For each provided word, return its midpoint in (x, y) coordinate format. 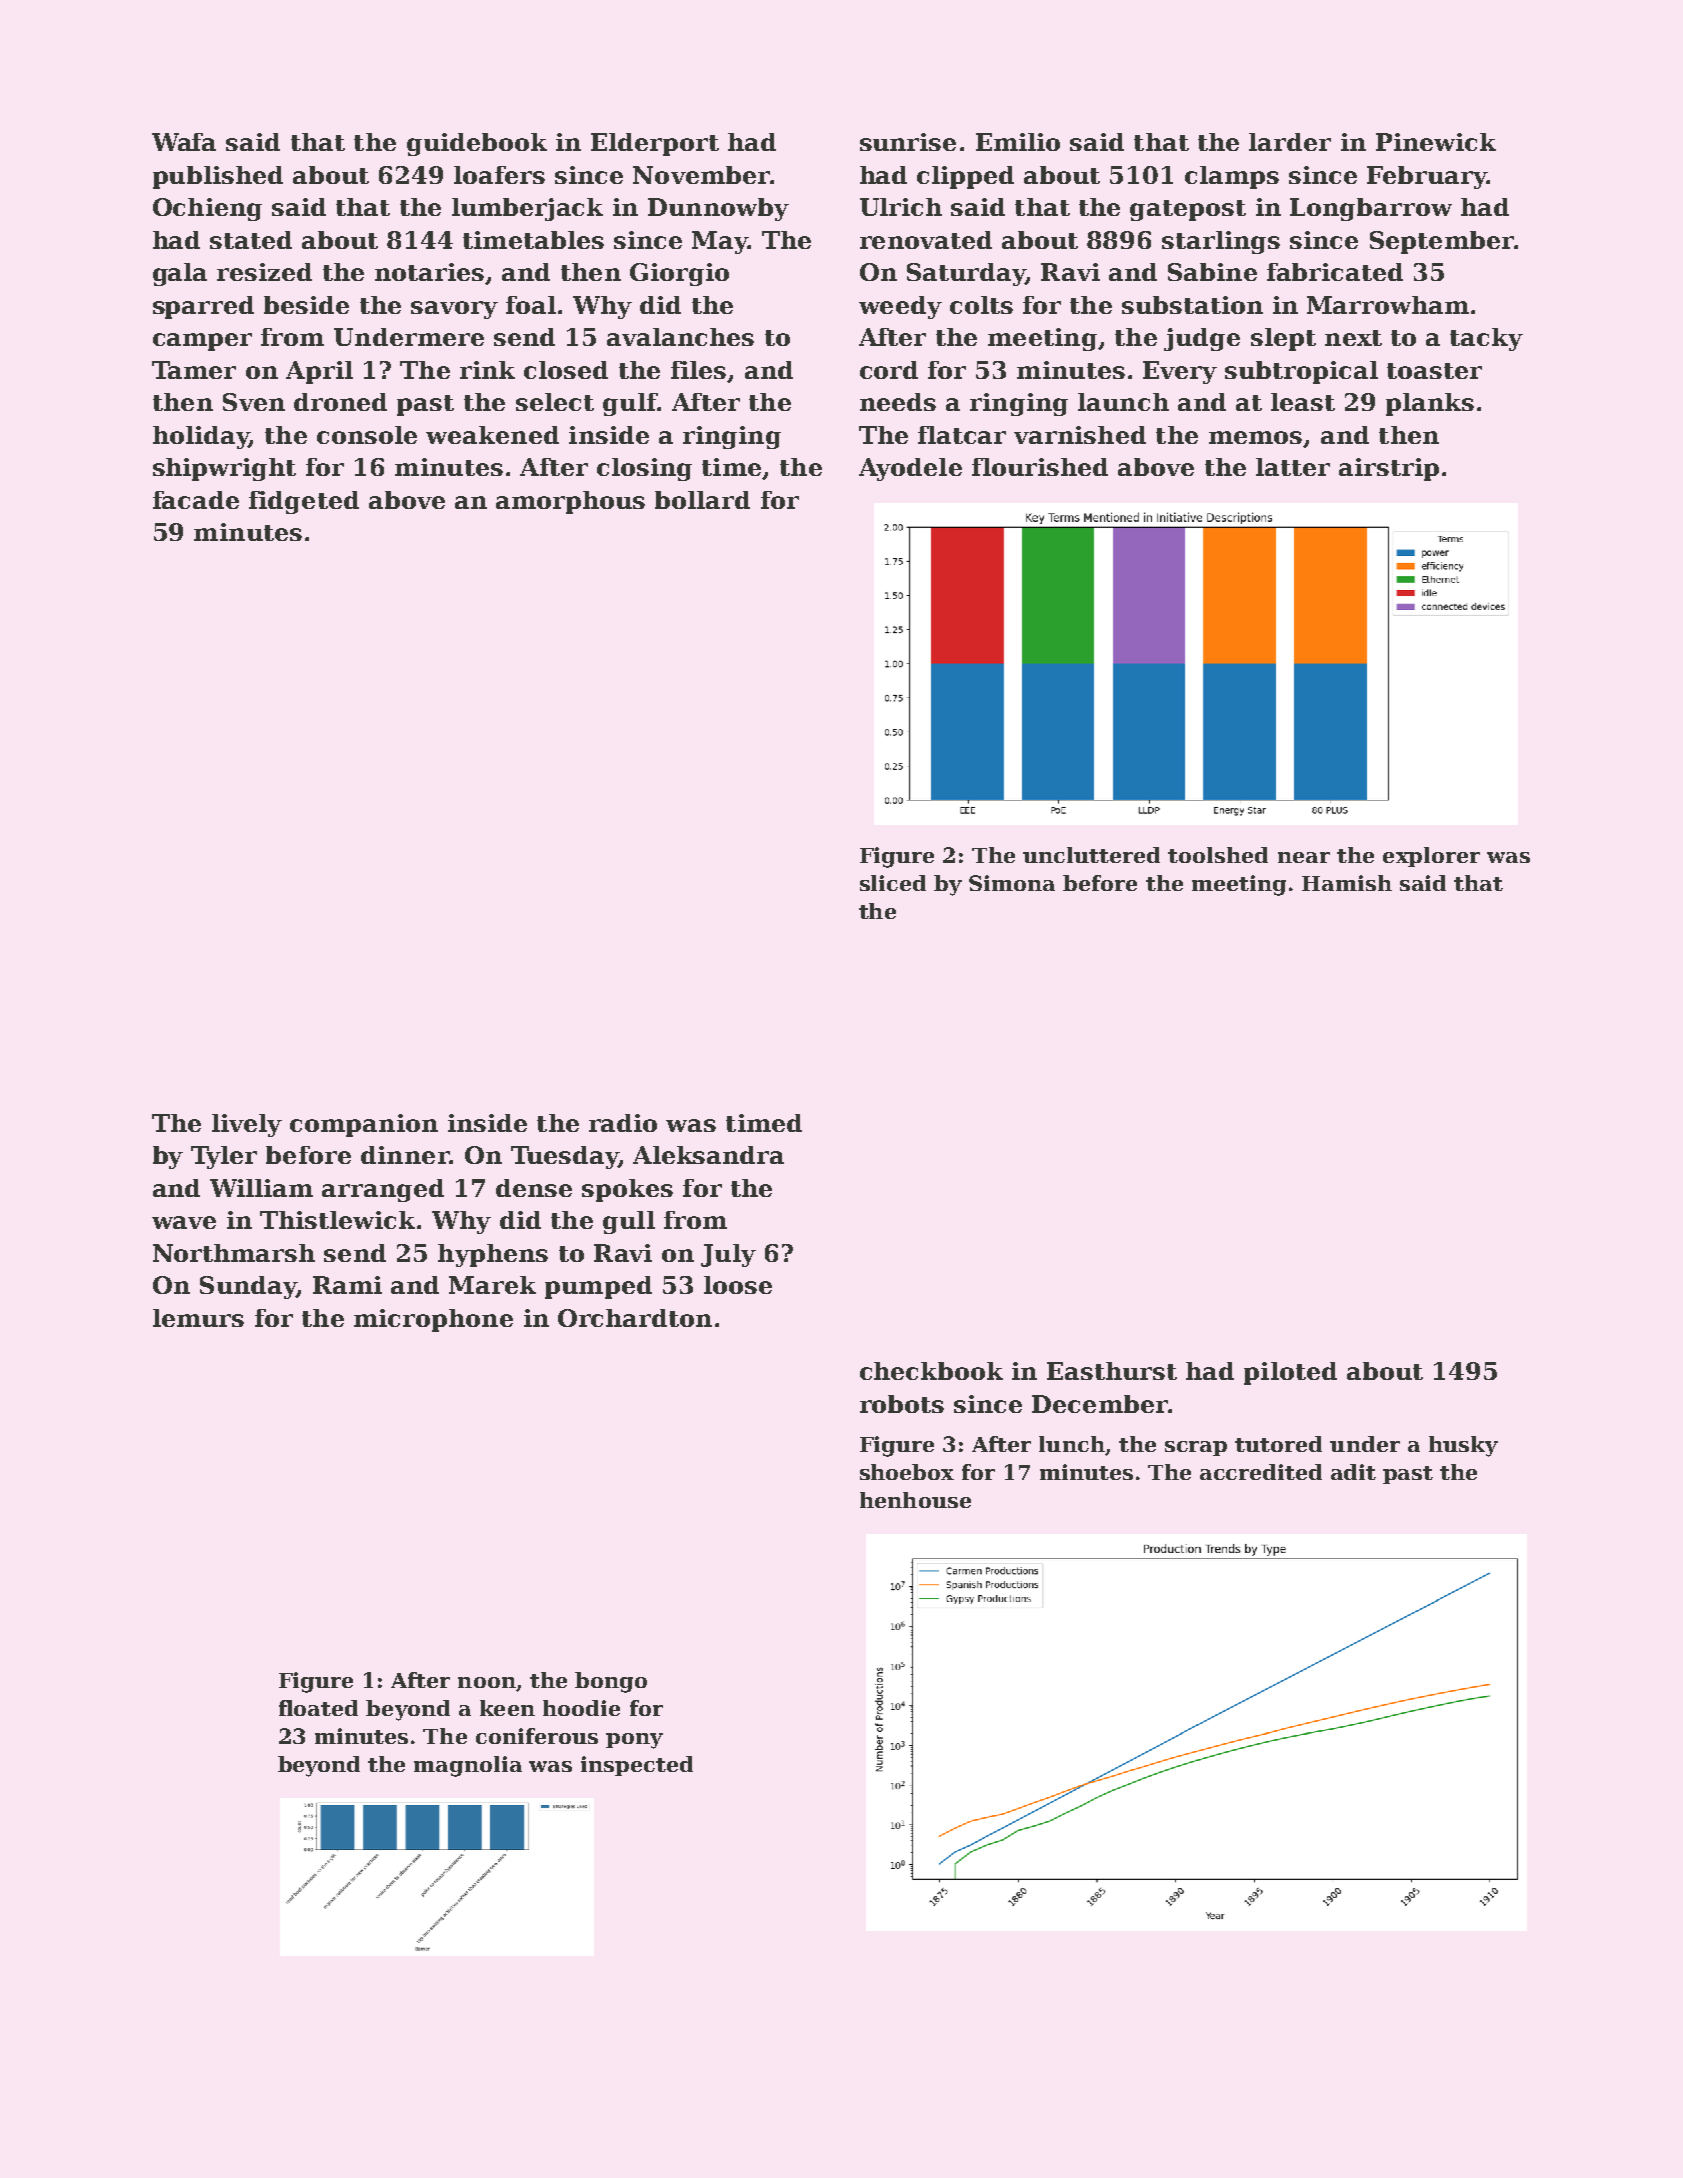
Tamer (194, 370)
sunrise (908, 142)
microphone (433, 1320)
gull (629, 1222)
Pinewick (1436, 142)
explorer (1431, 857)
